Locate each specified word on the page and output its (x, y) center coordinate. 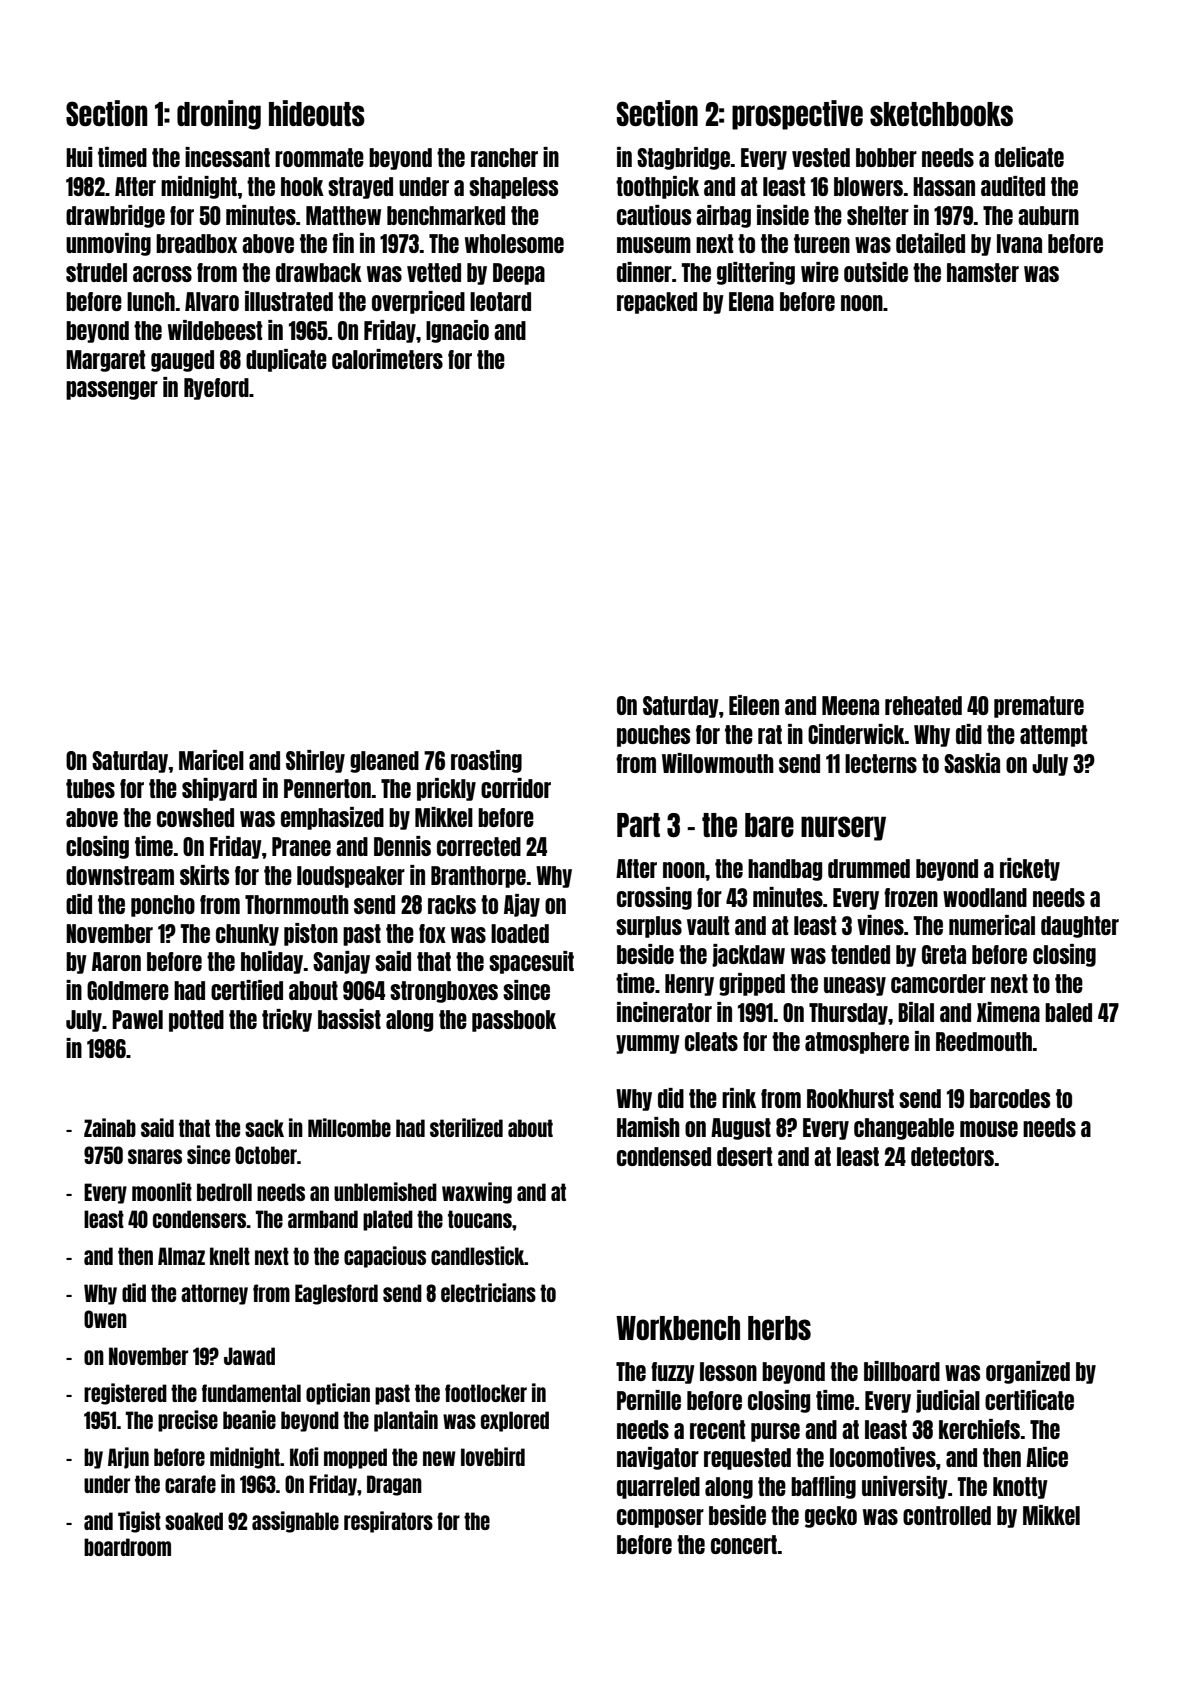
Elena (751, 301)
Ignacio (457, 331)
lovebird (493, 1456)
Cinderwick (856, 734)
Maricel (211, 760)
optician (338, 1394)
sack (264, 1128)
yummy (648, 1044)
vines (880, 925)
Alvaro (212, 301)
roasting (486, 761)
